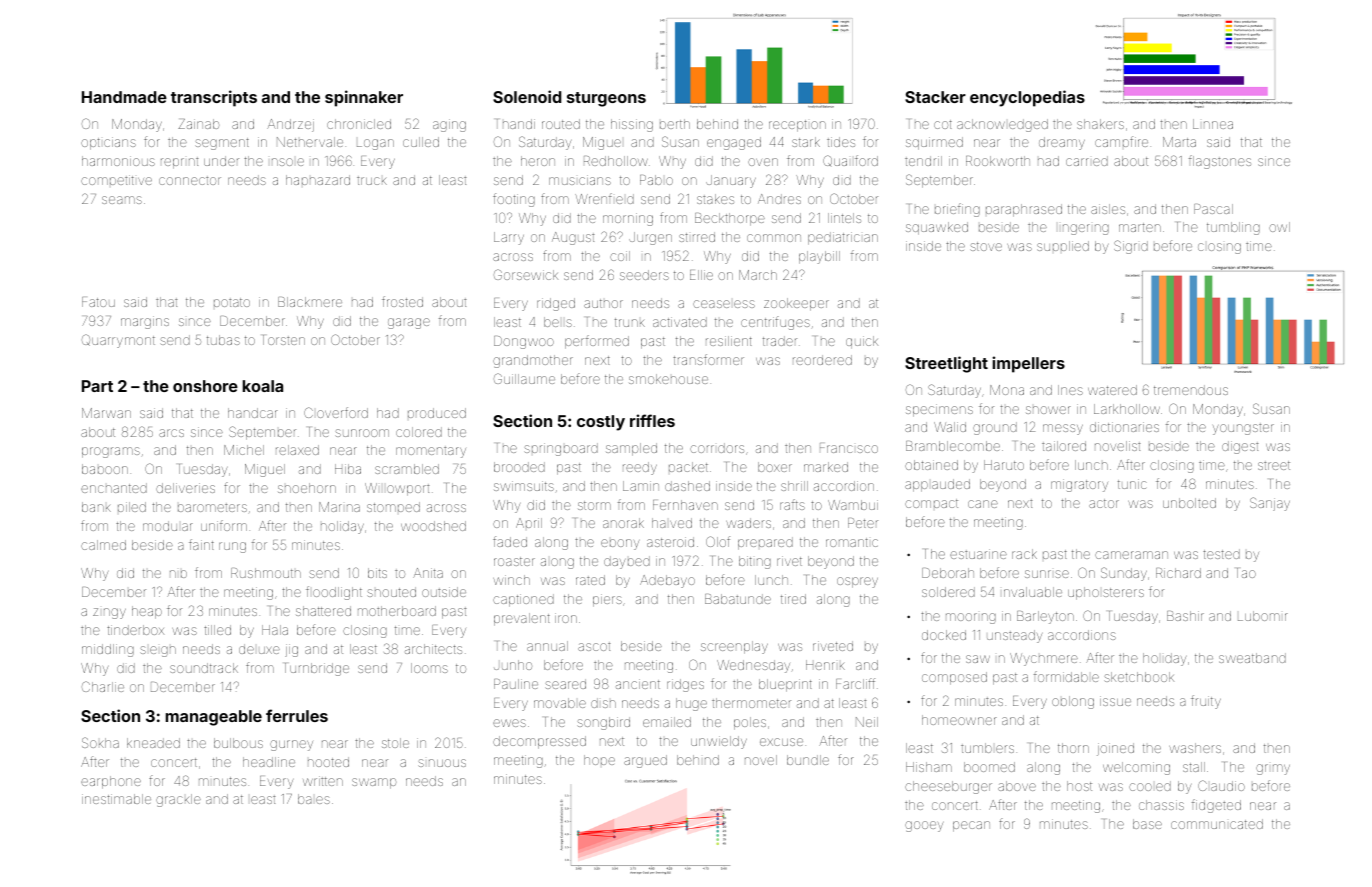  What do you see at coordinates (106, 413) in the screenshot?
I see `Marwan` at bounding box center [106, 413].
